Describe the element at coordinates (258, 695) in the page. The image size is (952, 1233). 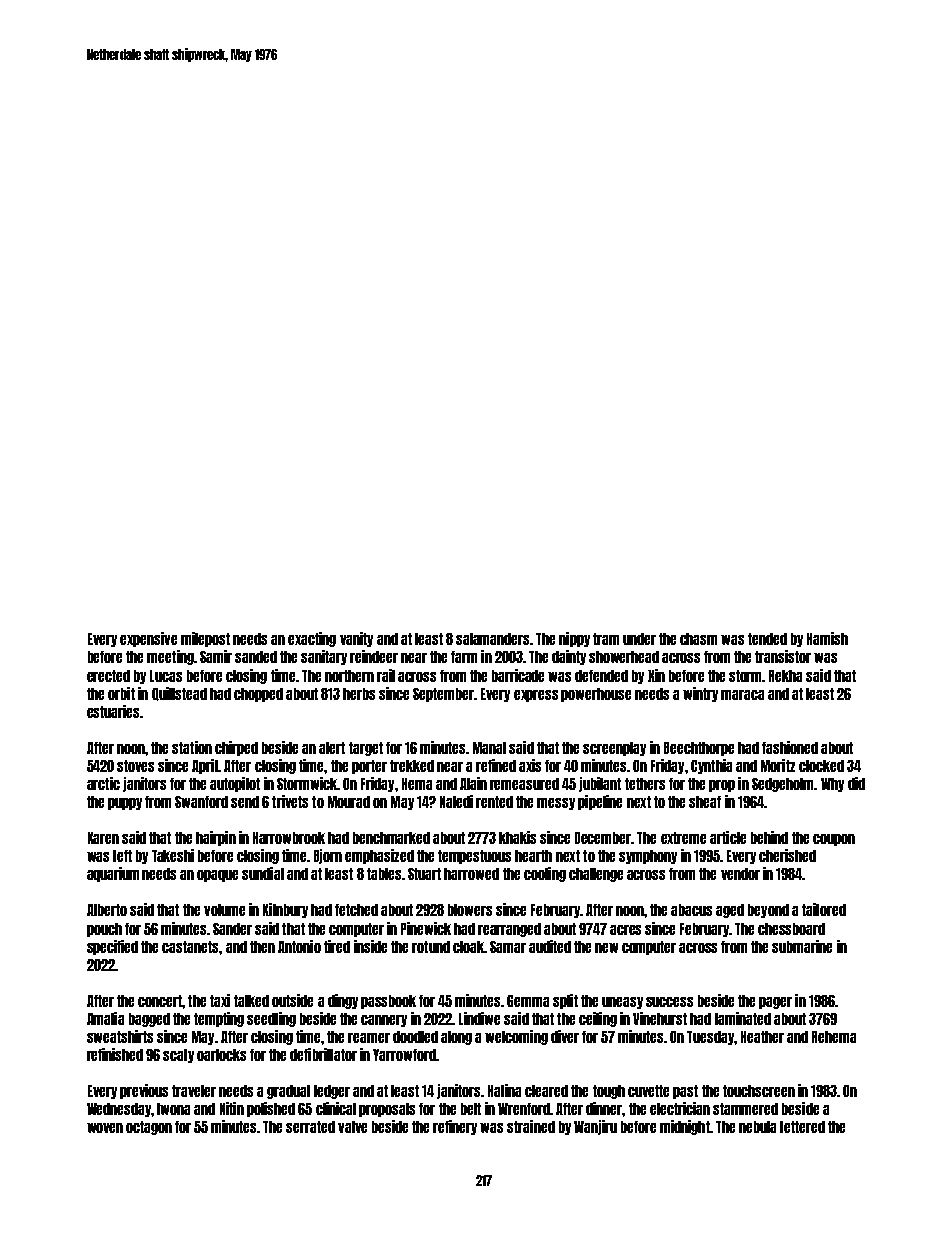
I see `chopped` at that location.
